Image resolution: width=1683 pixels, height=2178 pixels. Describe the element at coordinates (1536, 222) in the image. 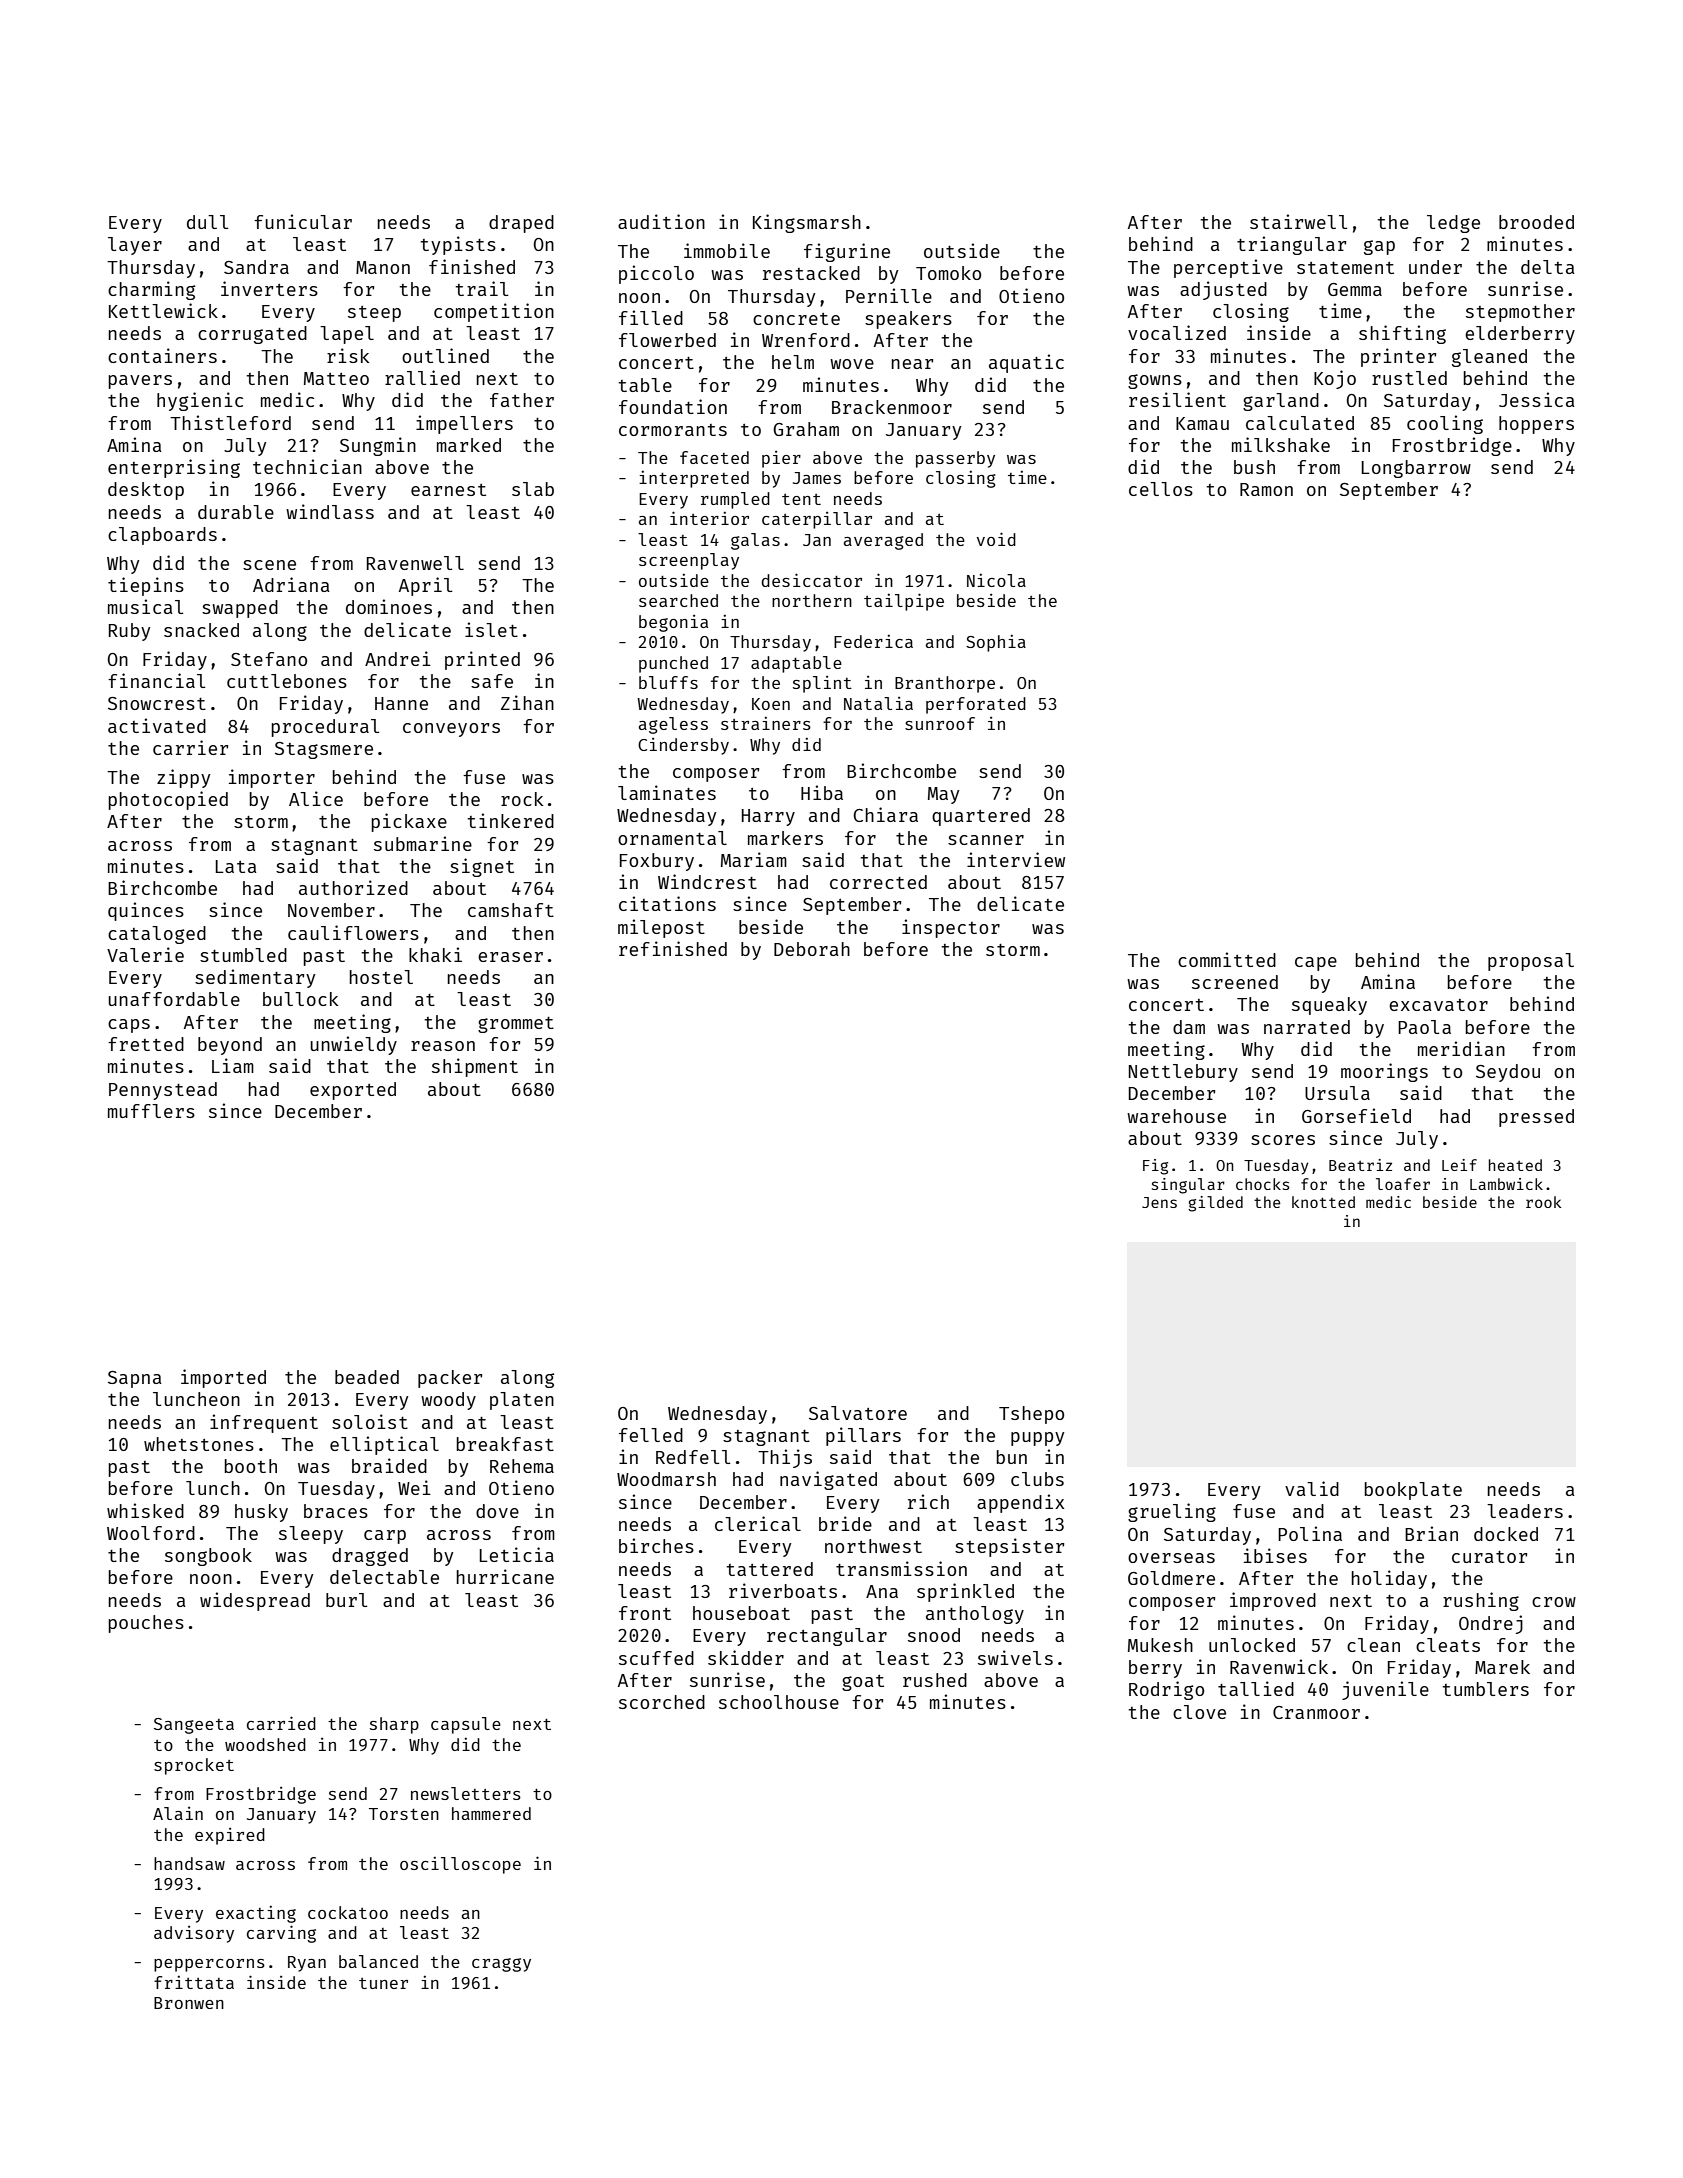

I see `brooded` at that location.
